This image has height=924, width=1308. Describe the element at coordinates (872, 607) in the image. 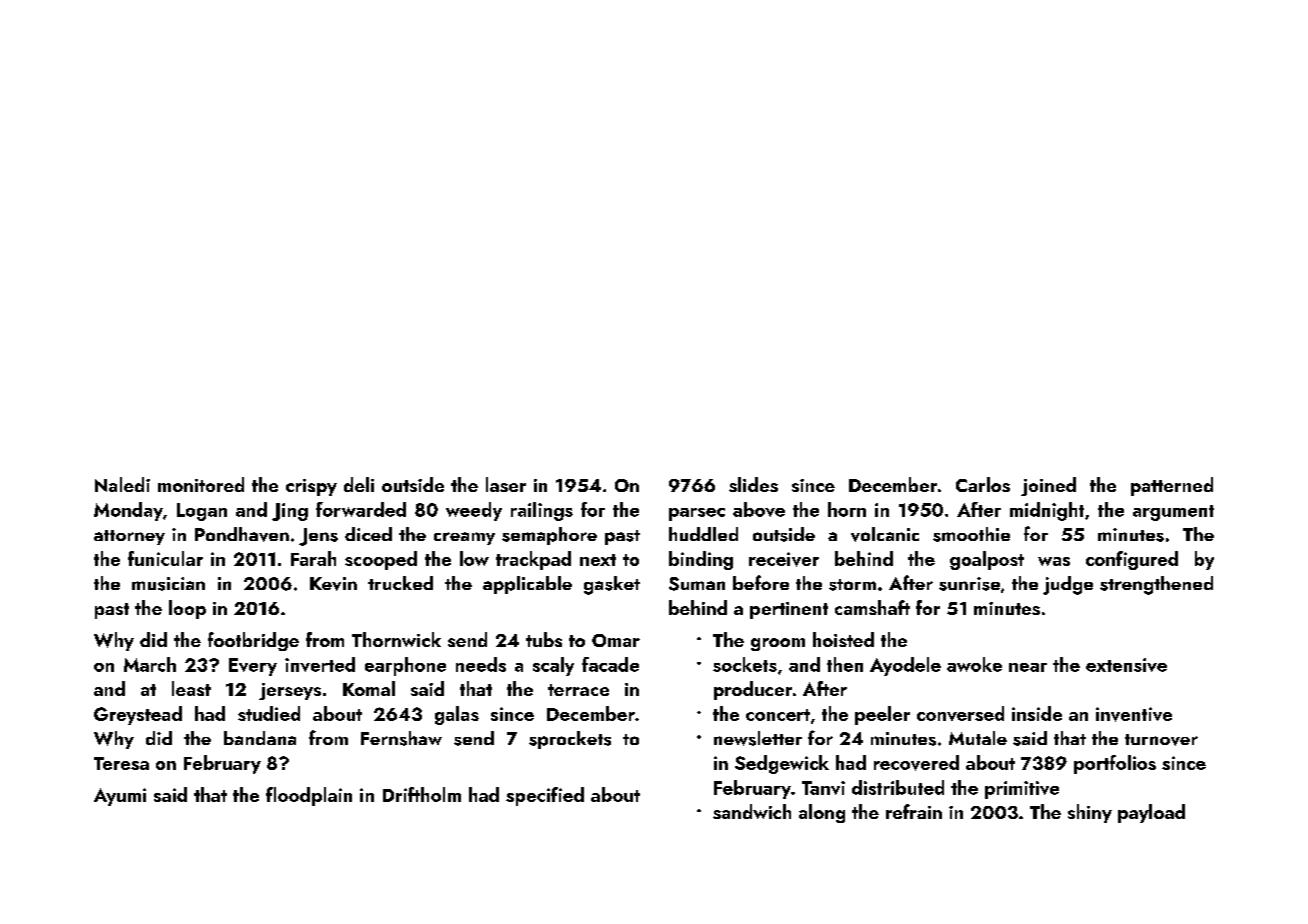

I see `camshaft` at that location.
